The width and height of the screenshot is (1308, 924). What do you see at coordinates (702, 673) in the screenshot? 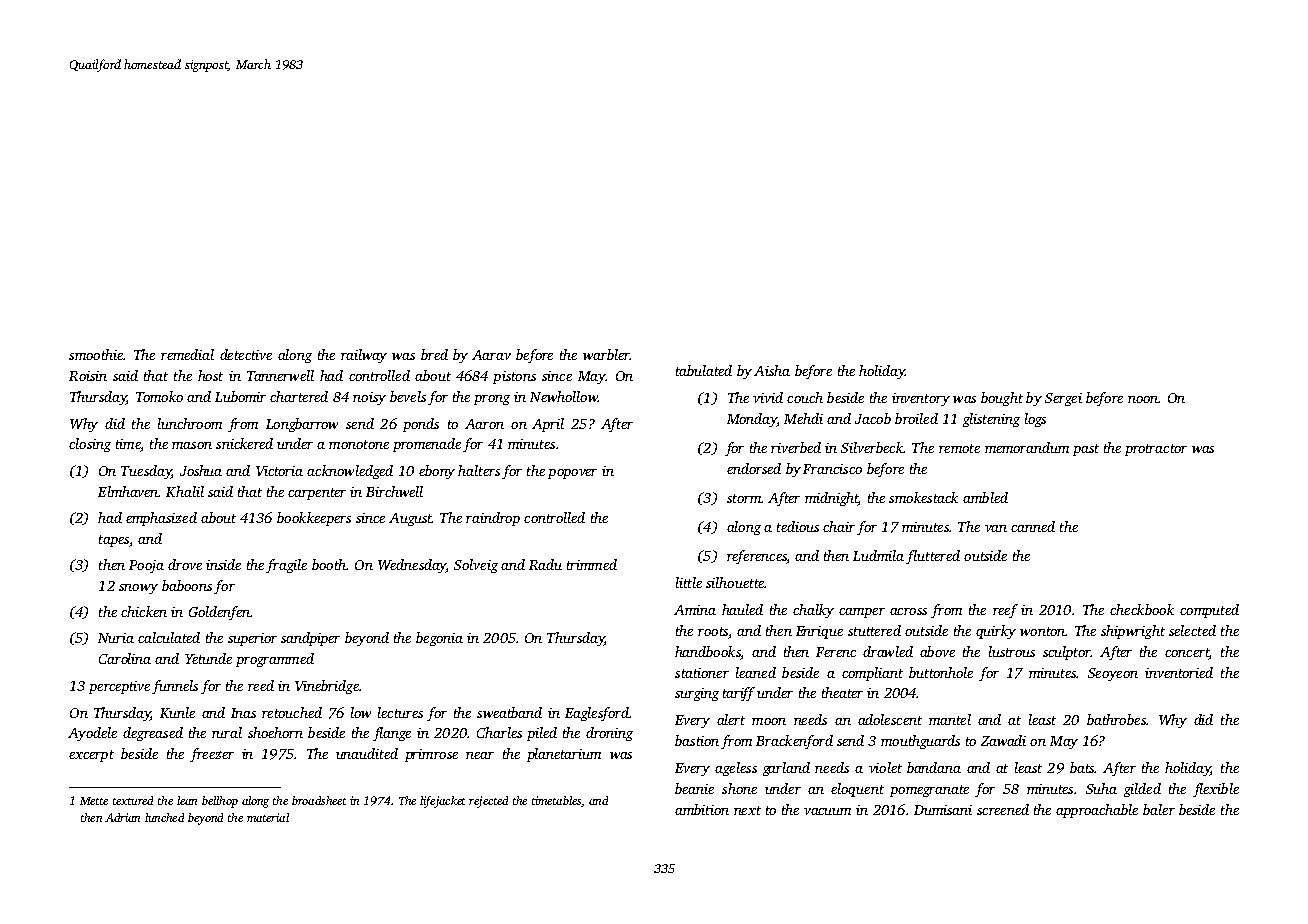
I see `stationer` at bounding box center [702, 673].
